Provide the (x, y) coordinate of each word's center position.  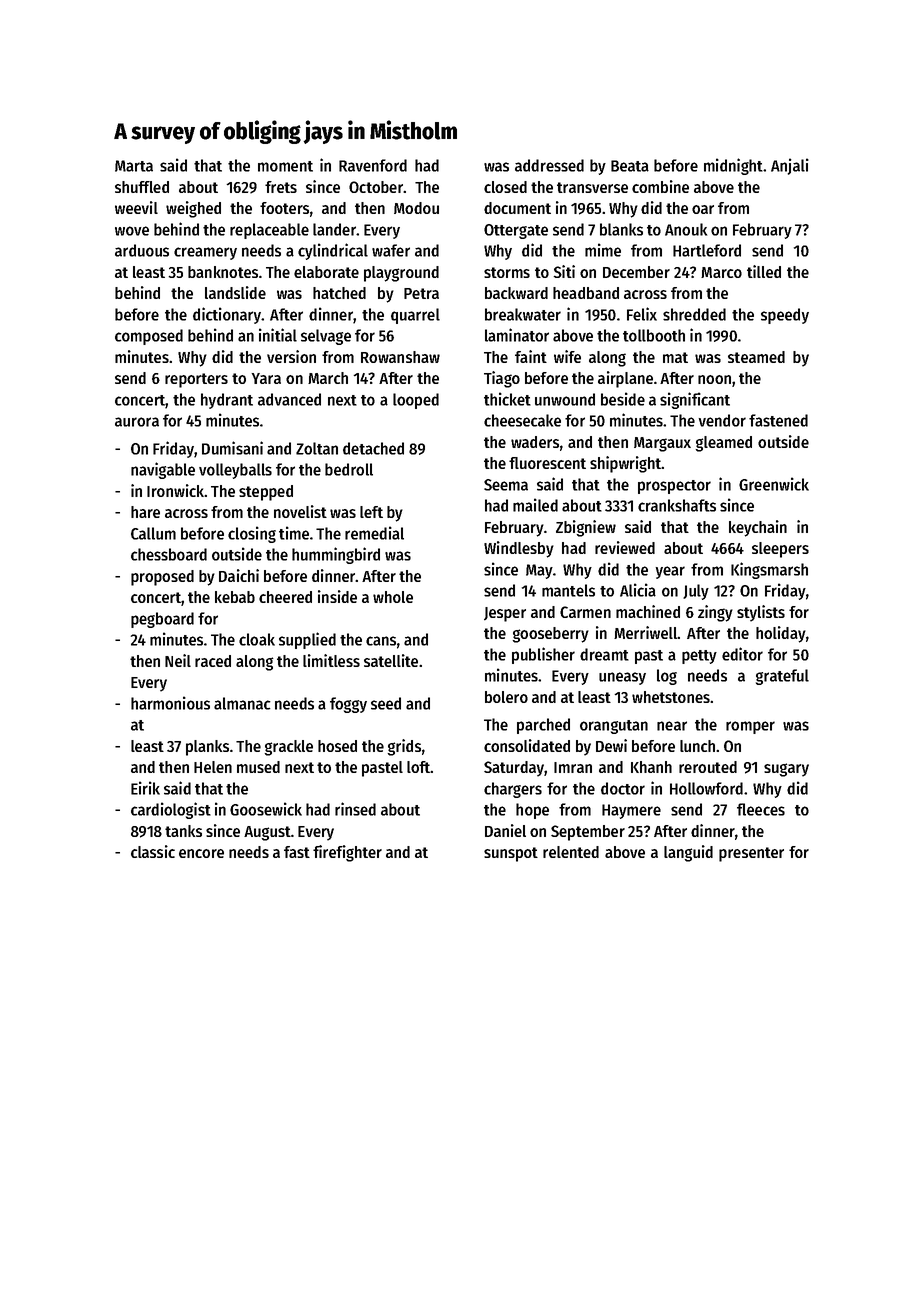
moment (285, 166)
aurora (137, 422)
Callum (153, 533)
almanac (242, 703)
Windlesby (519, 549)
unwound (565, 399)
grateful (782, 677)
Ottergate (516, 231)
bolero (506, 697)
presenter (751, 854)
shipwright (626, 464)
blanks (621, 229)
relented (571, 852)
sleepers (780, 550)
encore (201, 853)
